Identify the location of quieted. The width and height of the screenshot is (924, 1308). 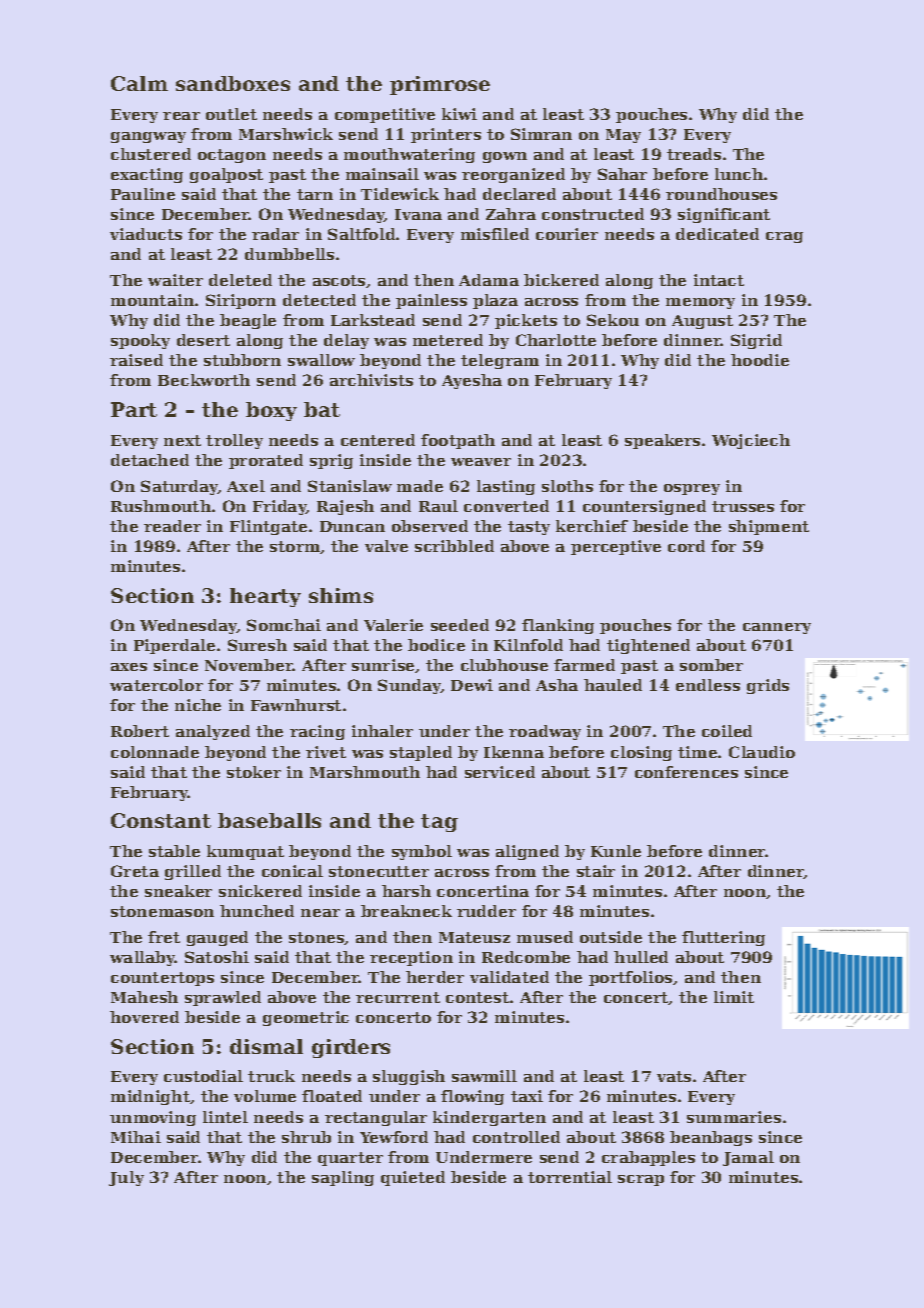
(413, 1178).
